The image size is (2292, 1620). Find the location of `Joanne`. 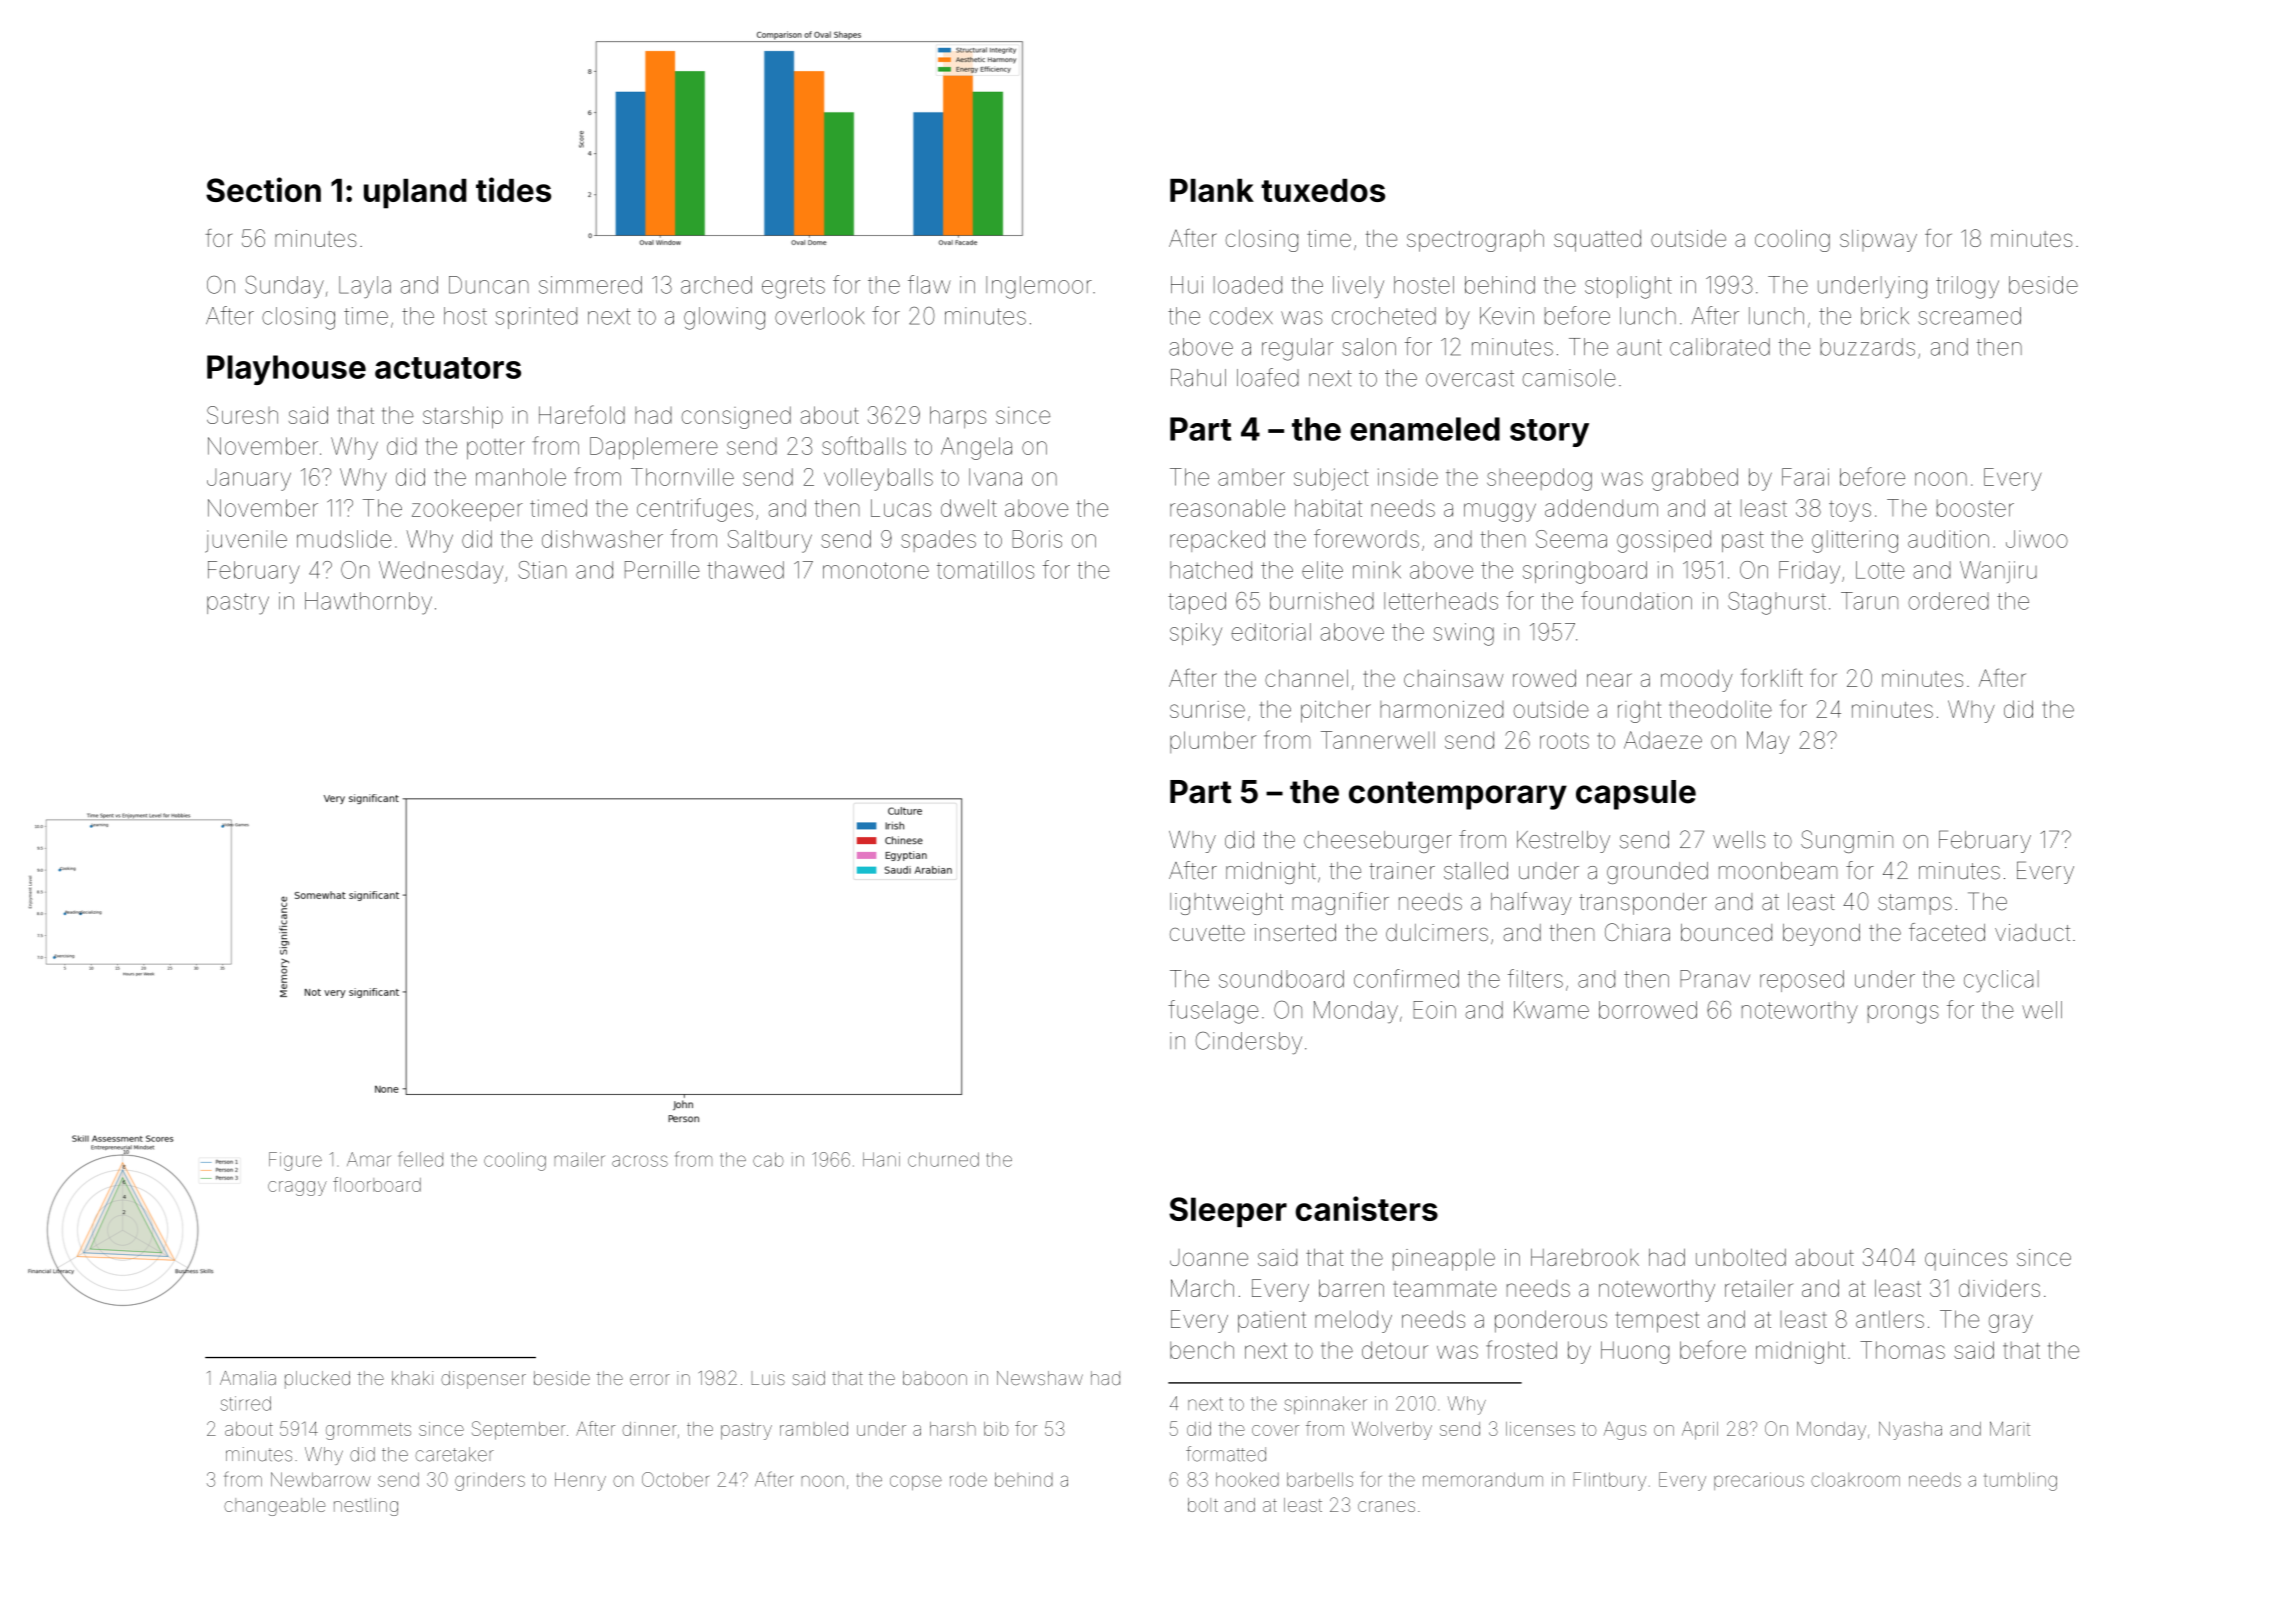

Joanne is located at coordinates (1209, 1257).
